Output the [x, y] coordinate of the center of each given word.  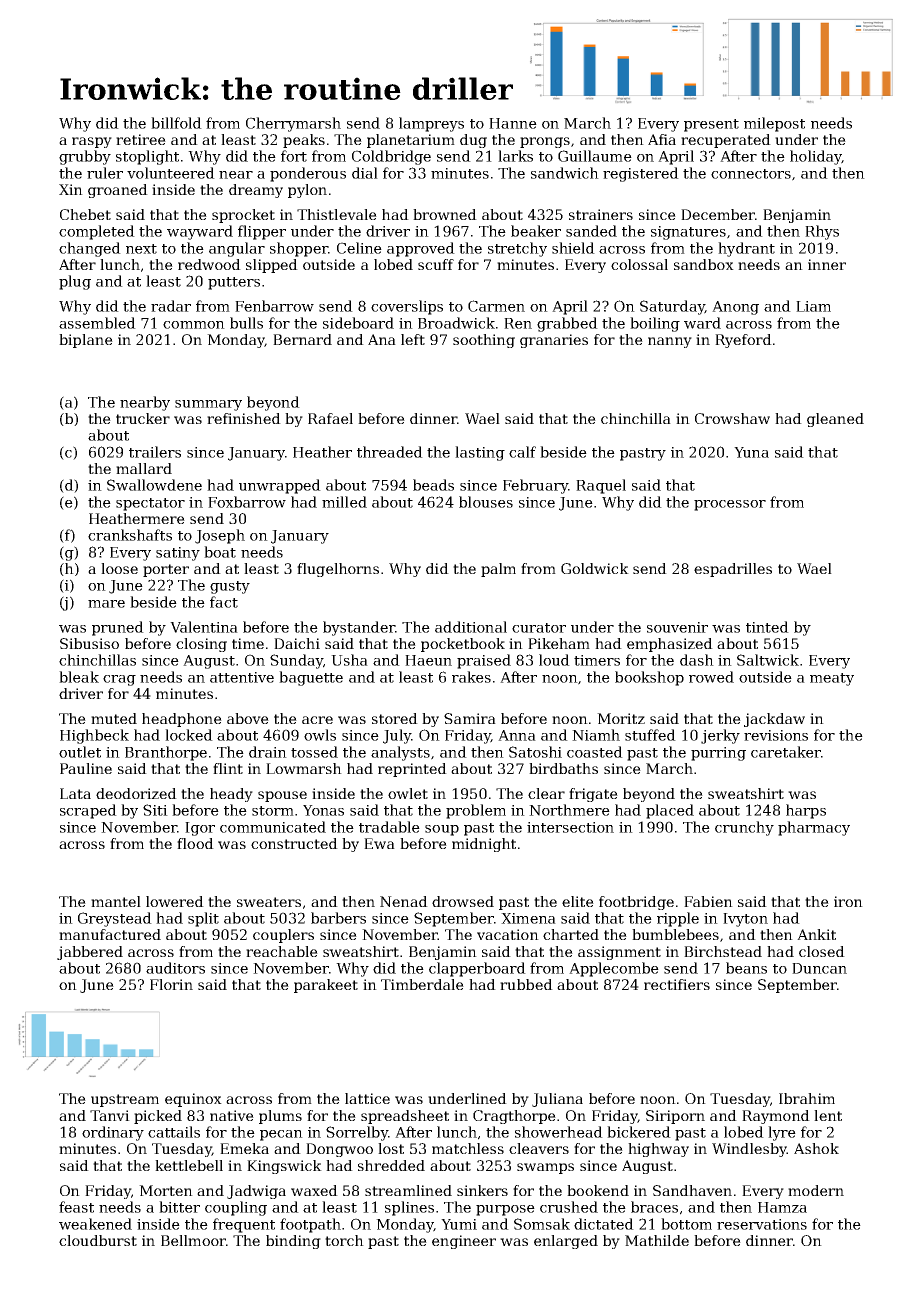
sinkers [482, 1190]
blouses [486, 502]
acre [317, 720]
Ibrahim [807, 1098]
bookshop [649, 678]
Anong [735, 308]
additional [471, 627]
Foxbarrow [247, 502]
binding [293, 1242]
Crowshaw [732, 418]
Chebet [85, 214]
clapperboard [477, 969]
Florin [171, 984]
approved [421, 249]
